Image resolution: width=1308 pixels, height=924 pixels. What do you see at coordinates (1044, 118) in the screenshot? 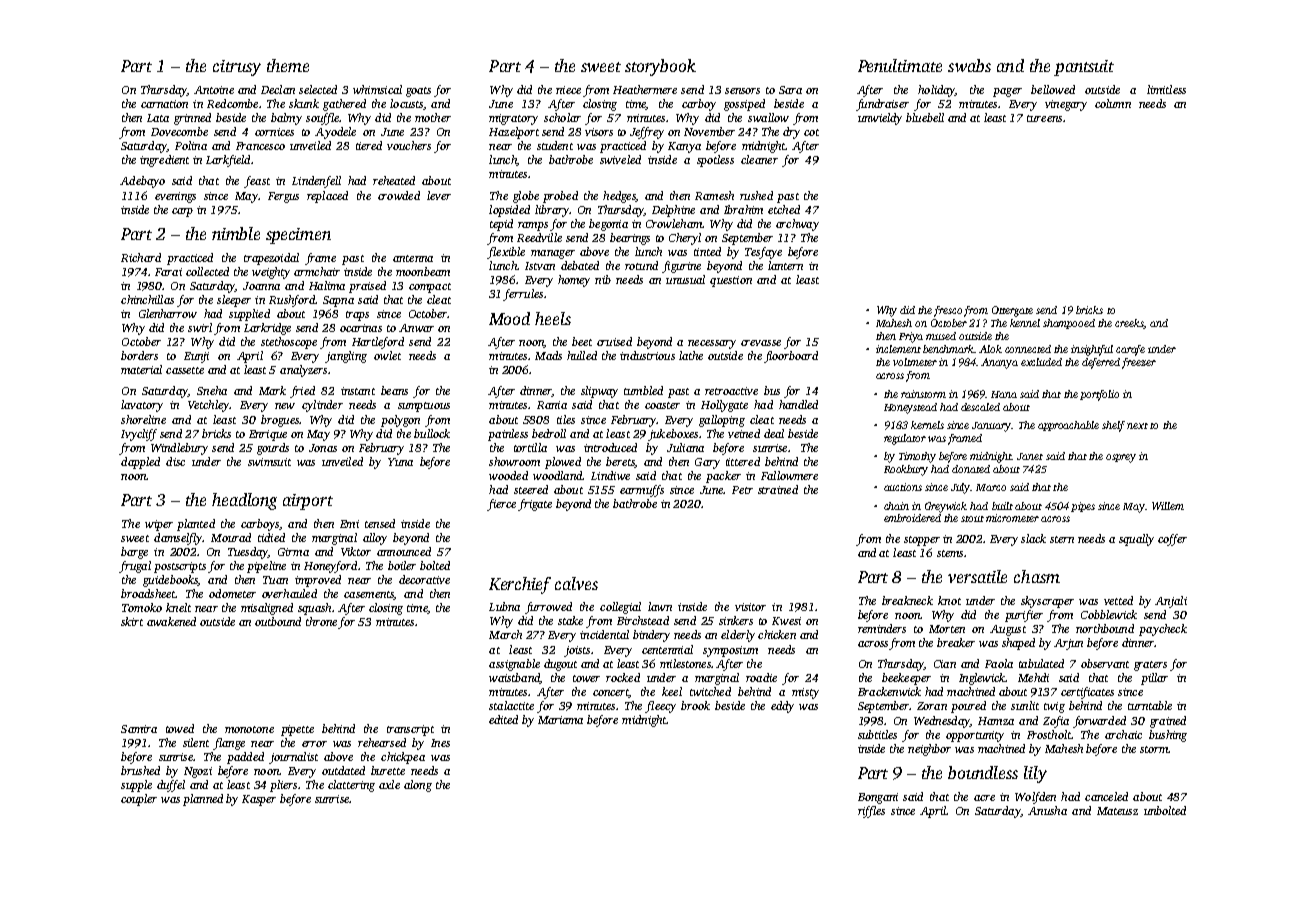
I see `tureens` at bounding box center [1044, 118].
